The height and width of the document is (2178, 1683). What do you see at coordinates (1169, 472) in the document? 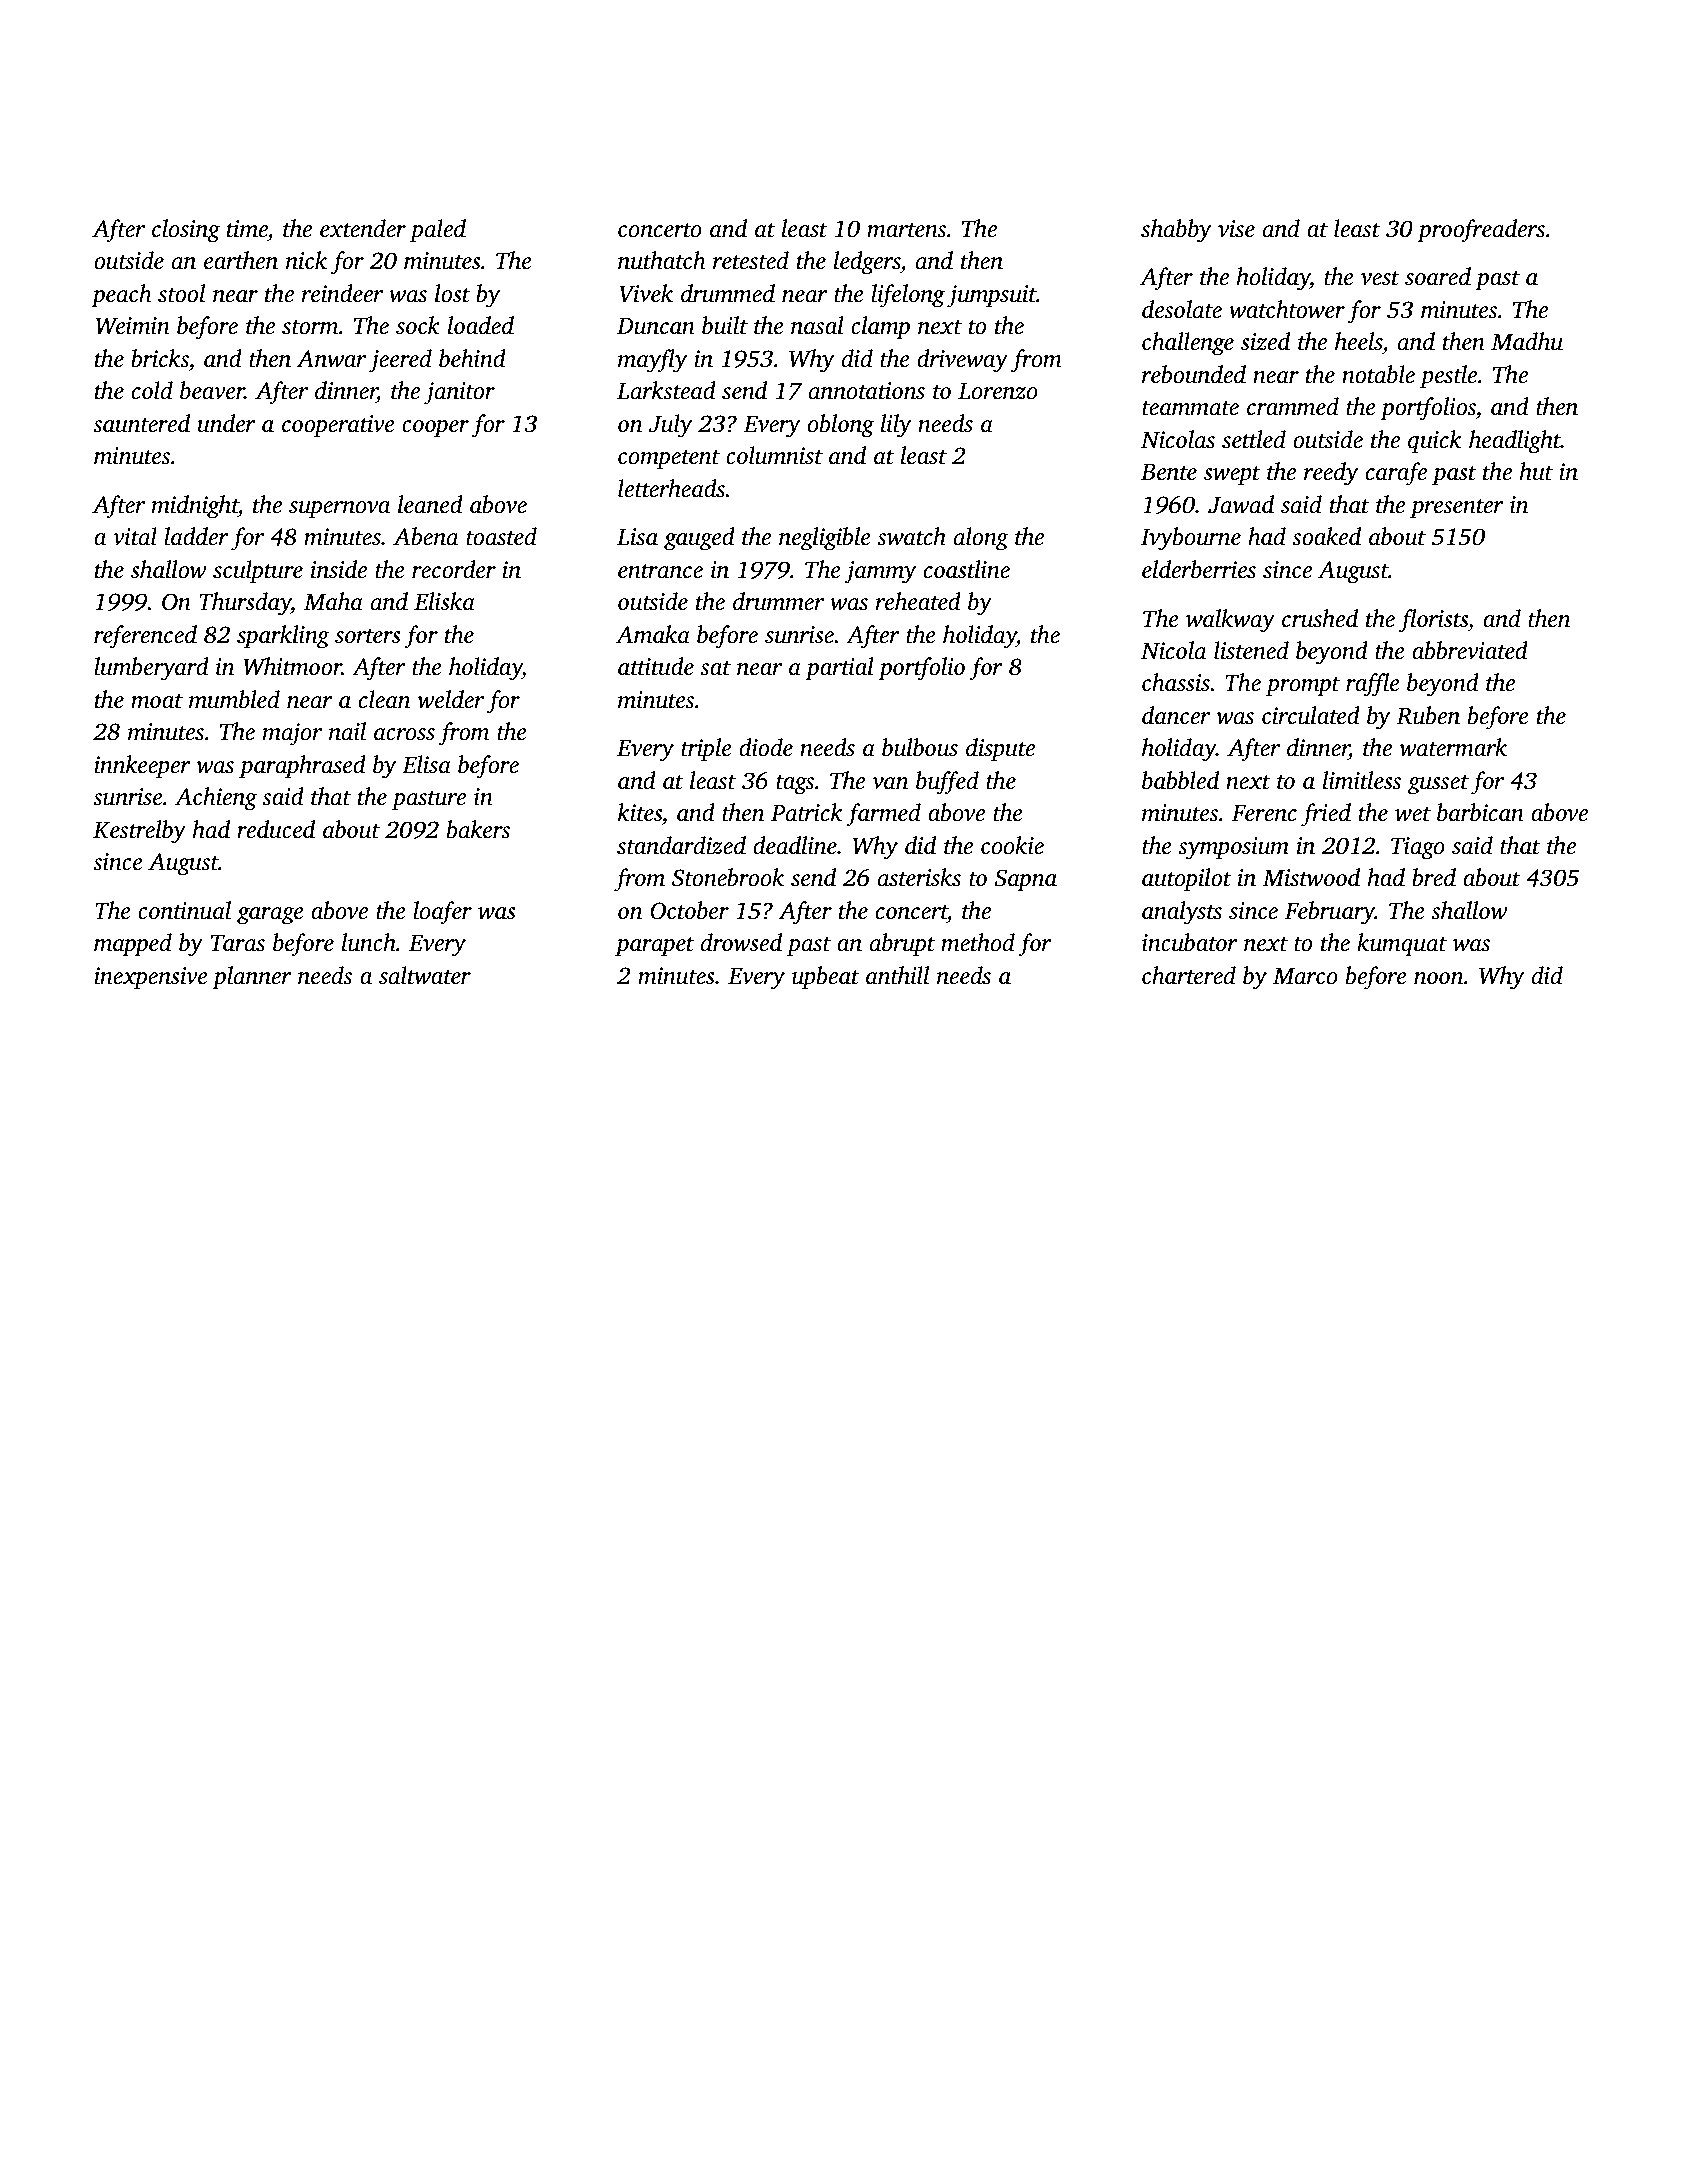
I see `Bente` at bounding box center [1169, 472].
